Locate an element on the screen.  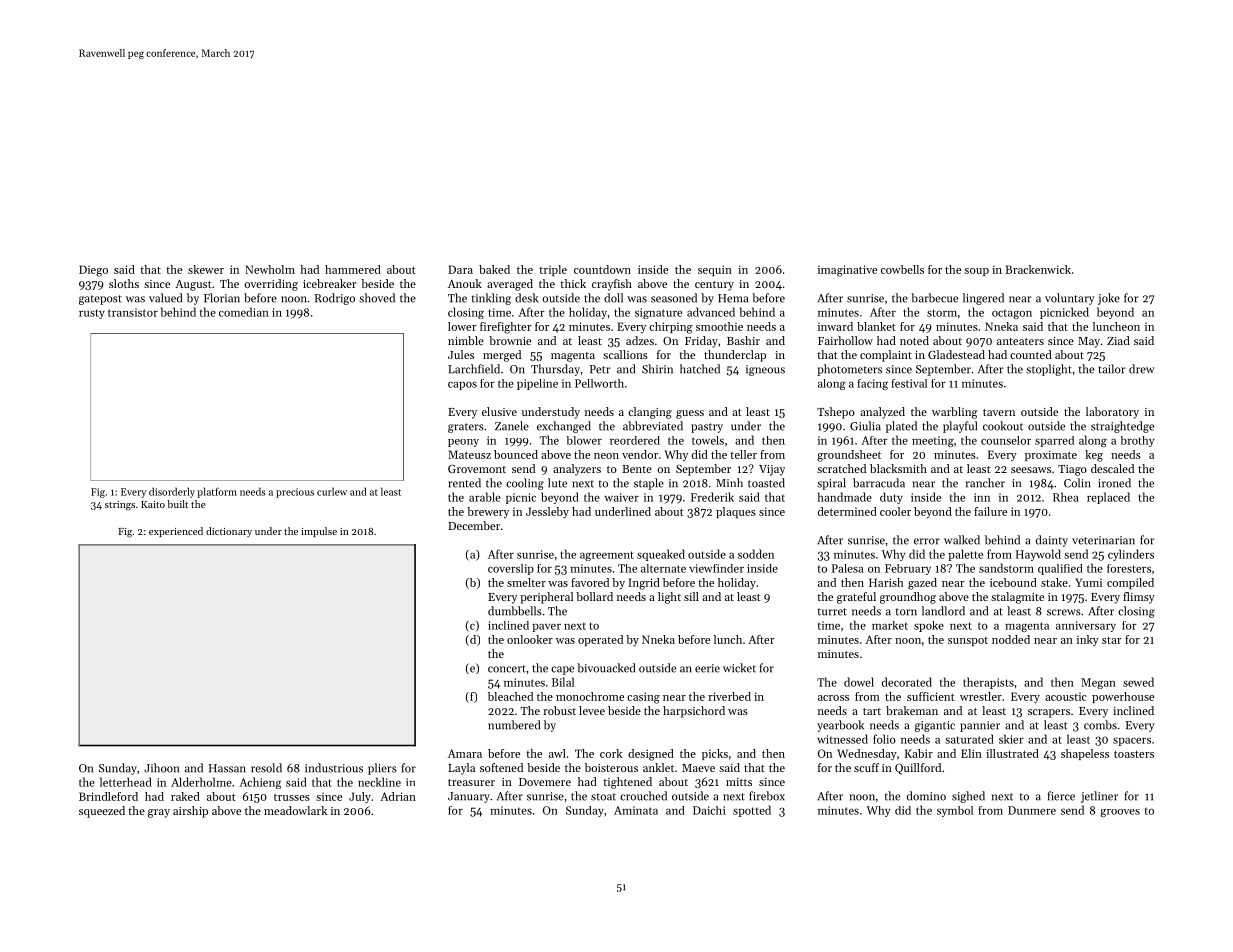
flimsy is located at coordinates (1139, 598).
